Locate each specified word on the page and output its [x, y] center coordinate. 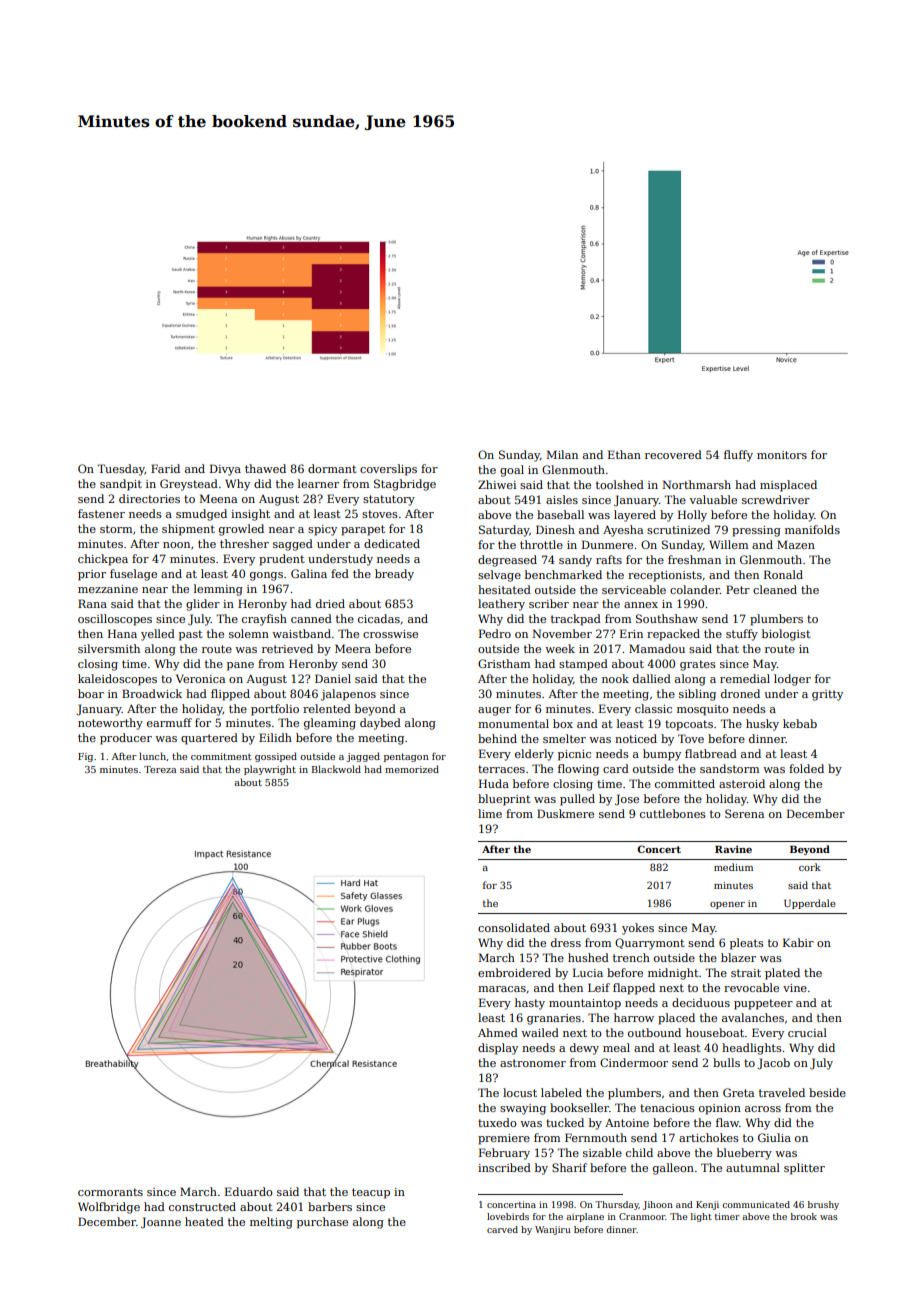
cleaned [775, 589]
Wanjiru [553, 1230]
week [560, 648]
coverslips [388, 470]
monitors [782, 455]
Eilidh [275, 737]
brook [804, 1216]
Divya [225, 470]
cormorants [110, 1192]
